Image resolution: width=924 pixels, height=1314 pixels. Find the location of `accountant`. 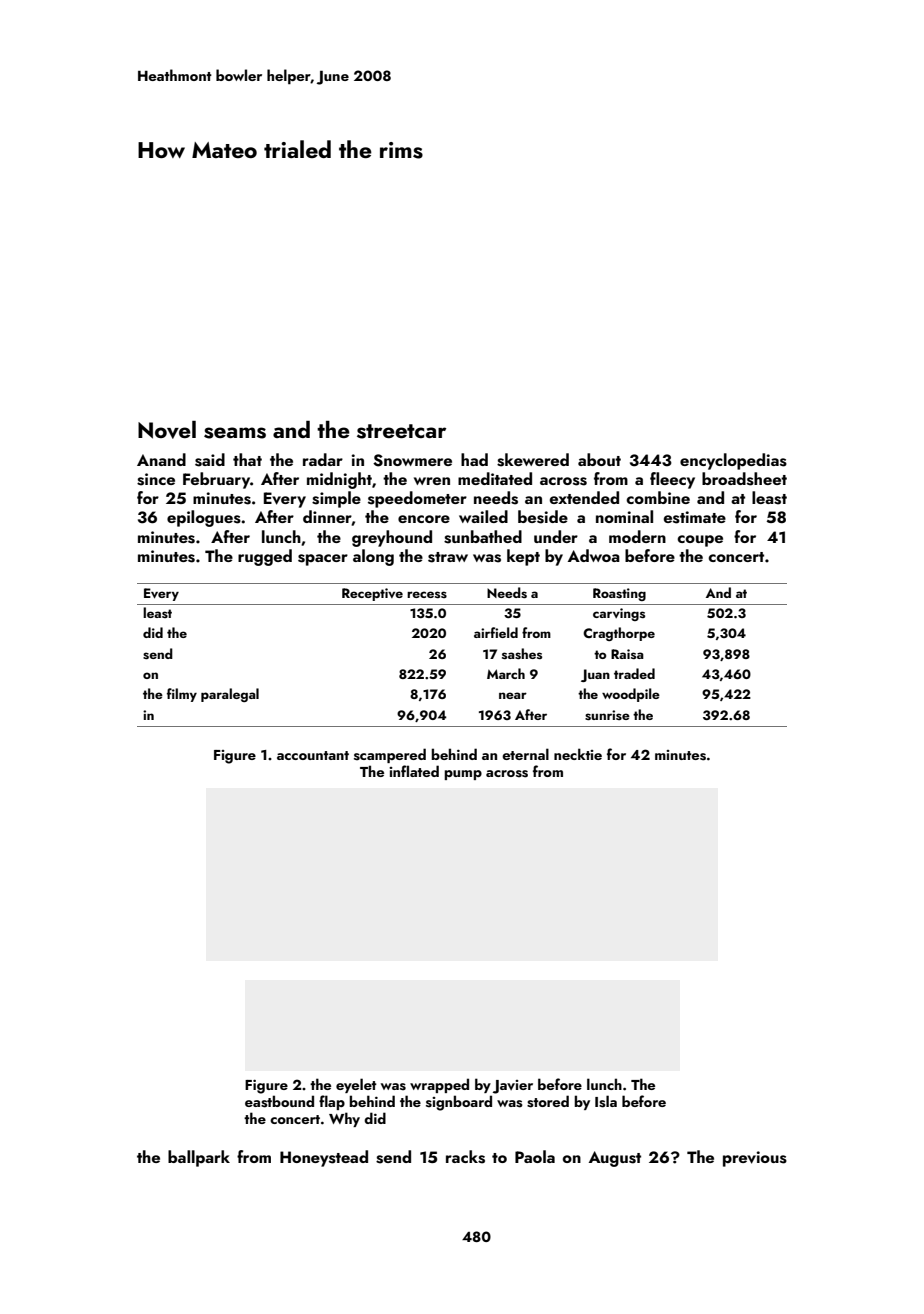

accountant is located at coordinates (313, 755).
